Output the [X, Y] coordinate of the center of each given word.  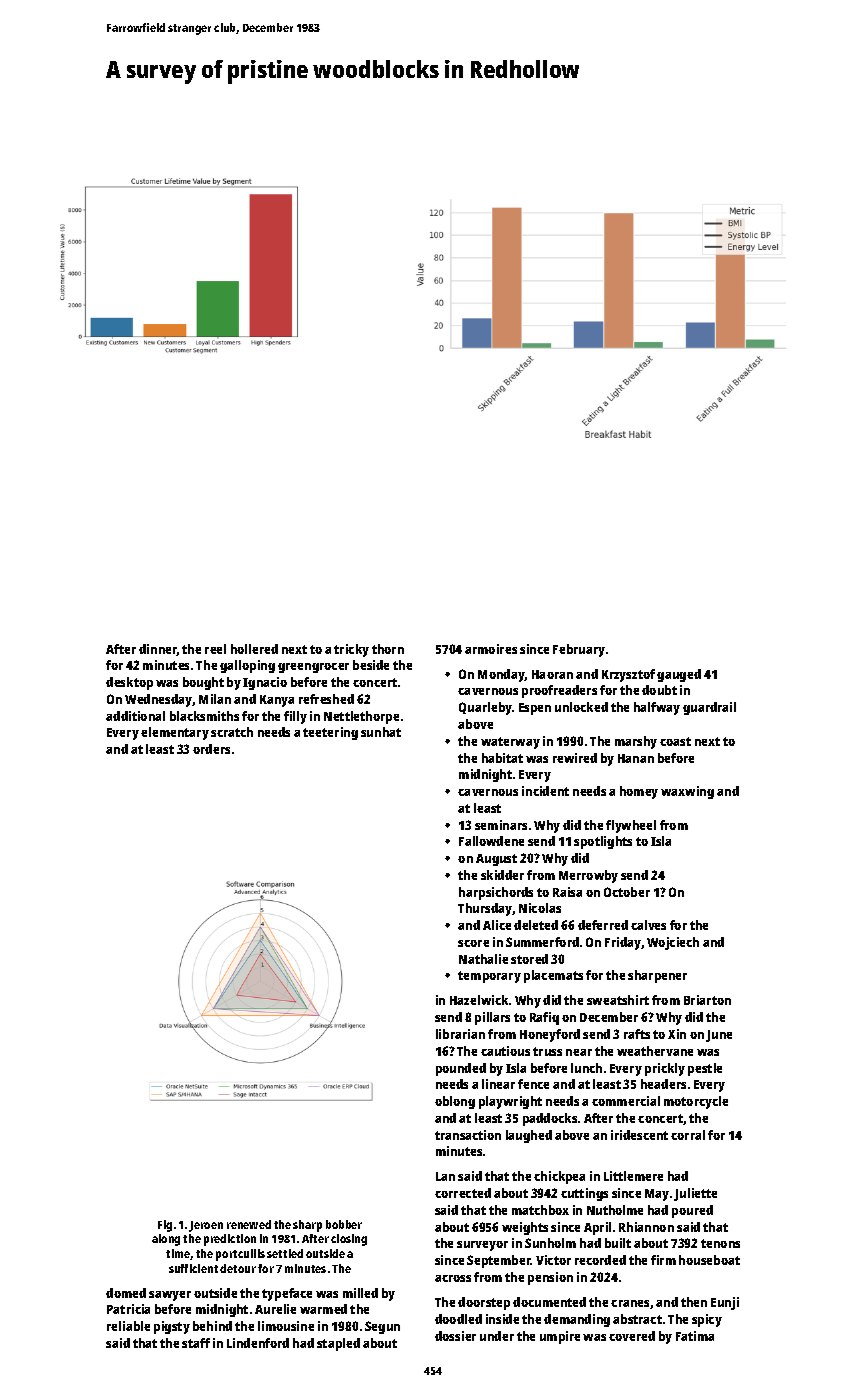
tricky [351, 650]
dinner [158, 650]
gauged [679, 675]
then [694, 1302]
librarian [460, 1034]
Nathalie [483, 959]
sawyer [170, 1296]
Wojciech [673, 943]
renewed [249, 1224]
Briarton [707, 1000]
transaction [468, 1135]
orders [211, 749]
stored [529, 959]
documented [549, 1302]
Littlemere [633, 1176]
